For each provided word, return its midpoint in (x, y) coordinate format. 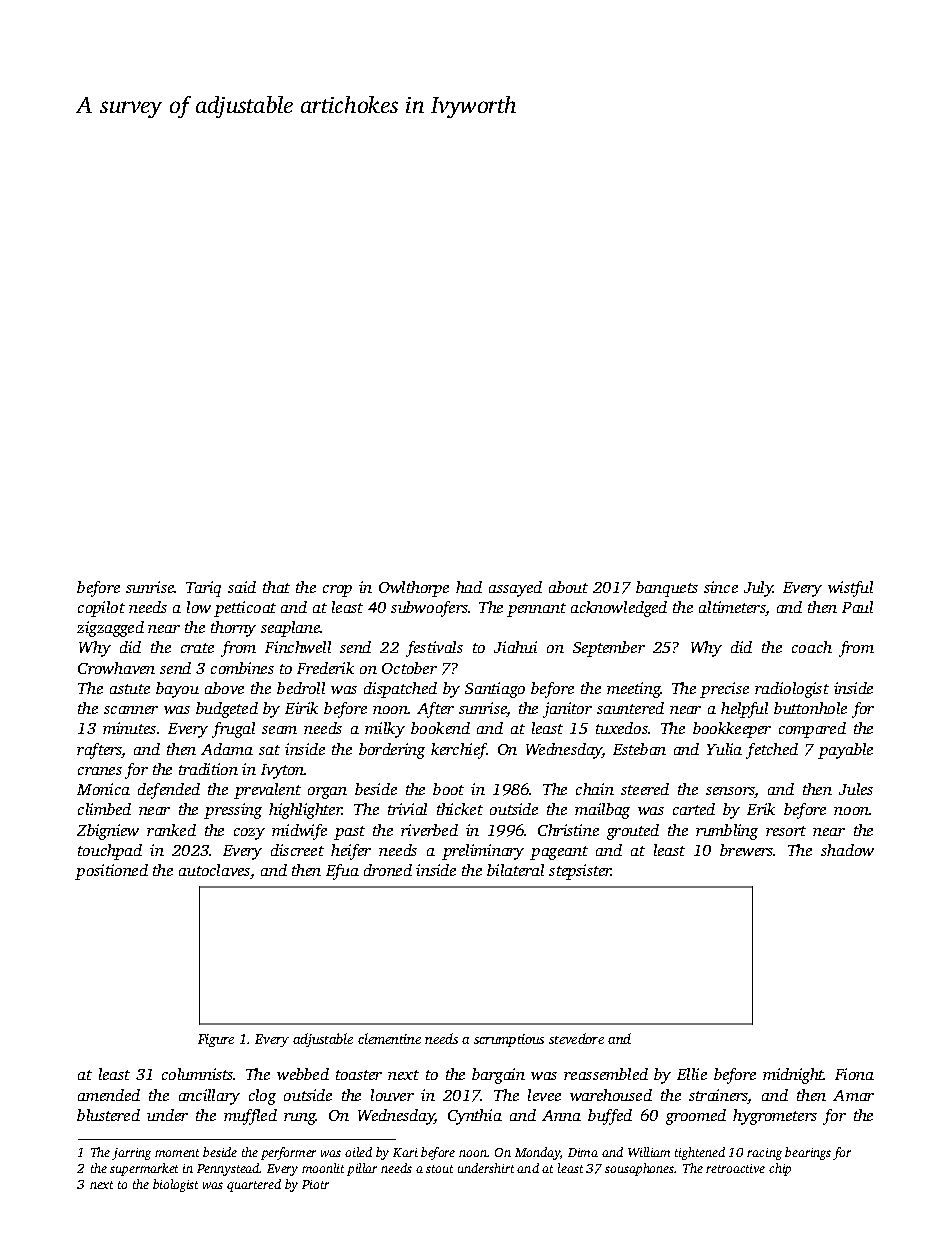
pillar (362, 1169)
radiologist (792, 690)
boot (448, 789)
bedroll (301, 688)
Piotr (315, 1184)
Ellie (692, 1074)
